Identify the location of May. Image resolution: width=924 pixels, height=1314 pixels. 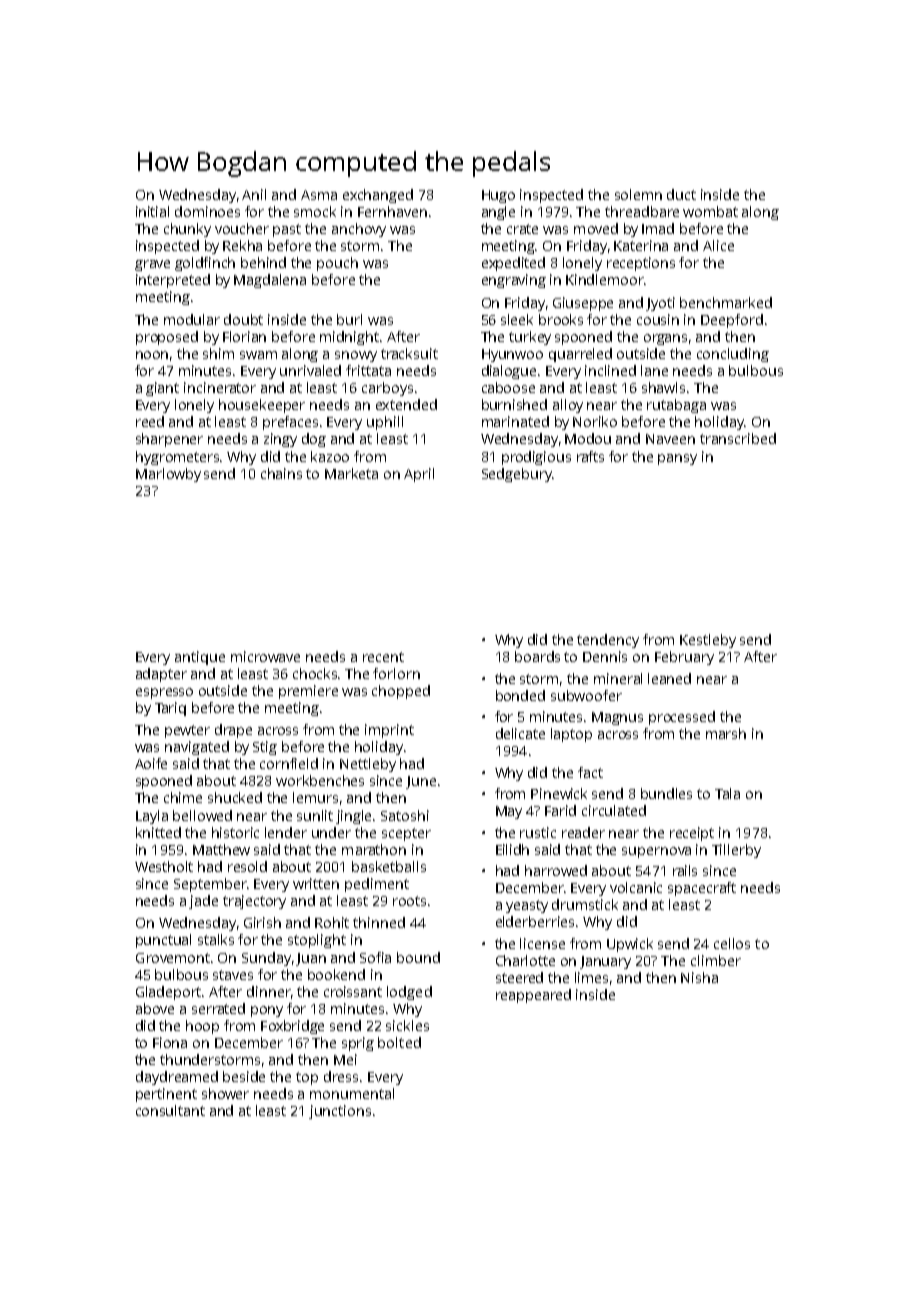
(509, 812).
